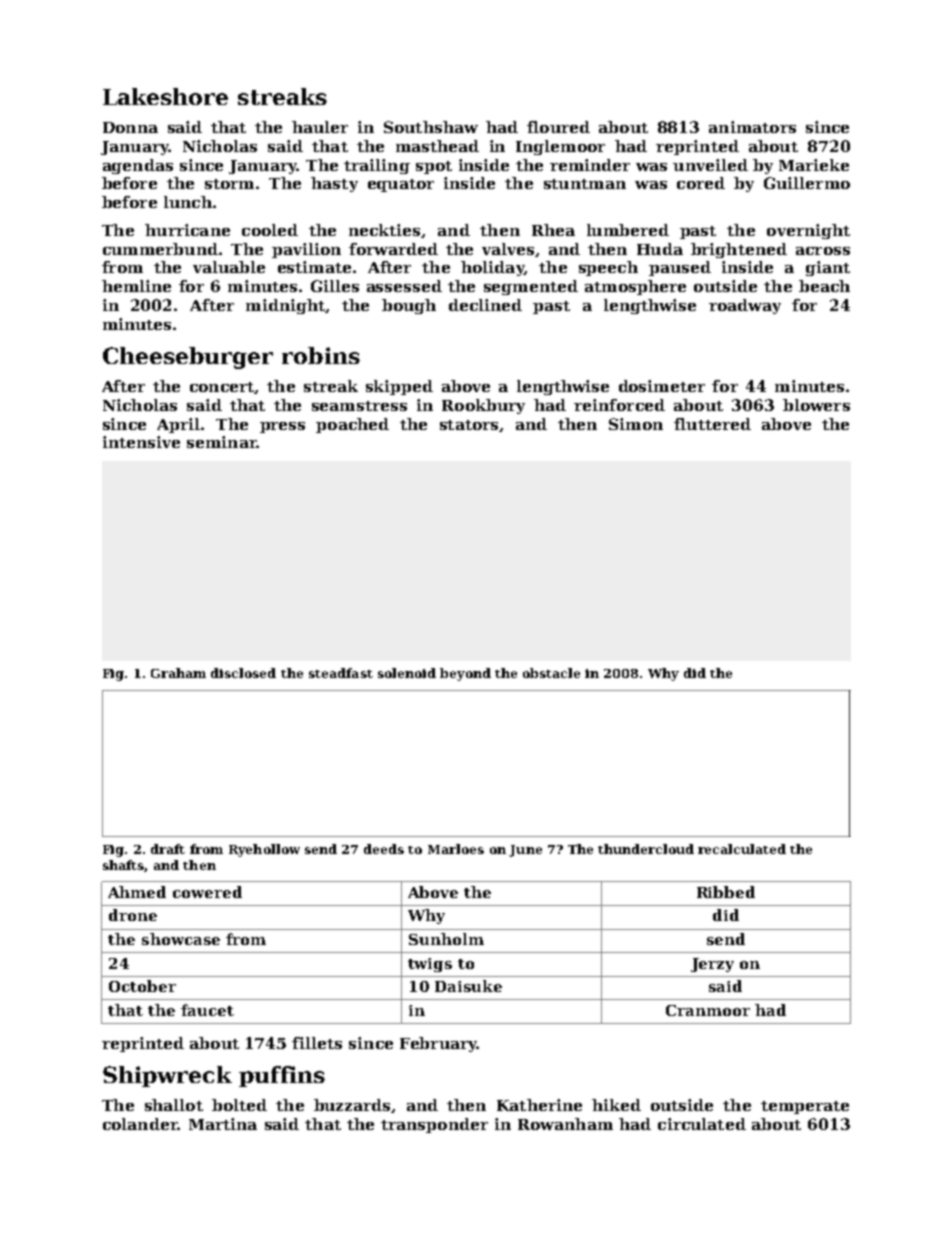  I want to click on Southshaw, so click(431, 127).
